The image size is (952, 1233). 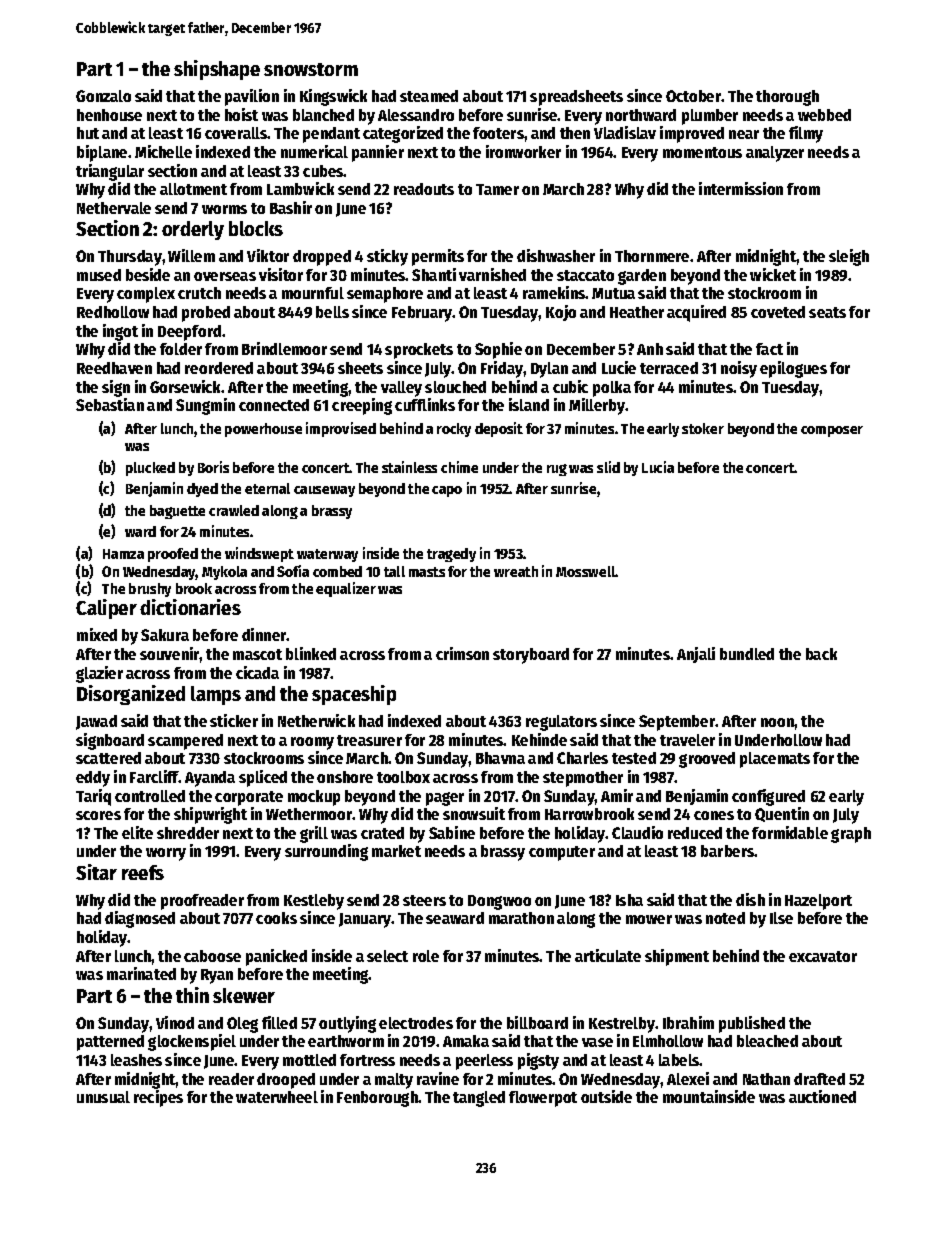 What do you see at coordinates (377, 1099) in the image?
I see `Fenborough` at bounding box center [377, 1099].
